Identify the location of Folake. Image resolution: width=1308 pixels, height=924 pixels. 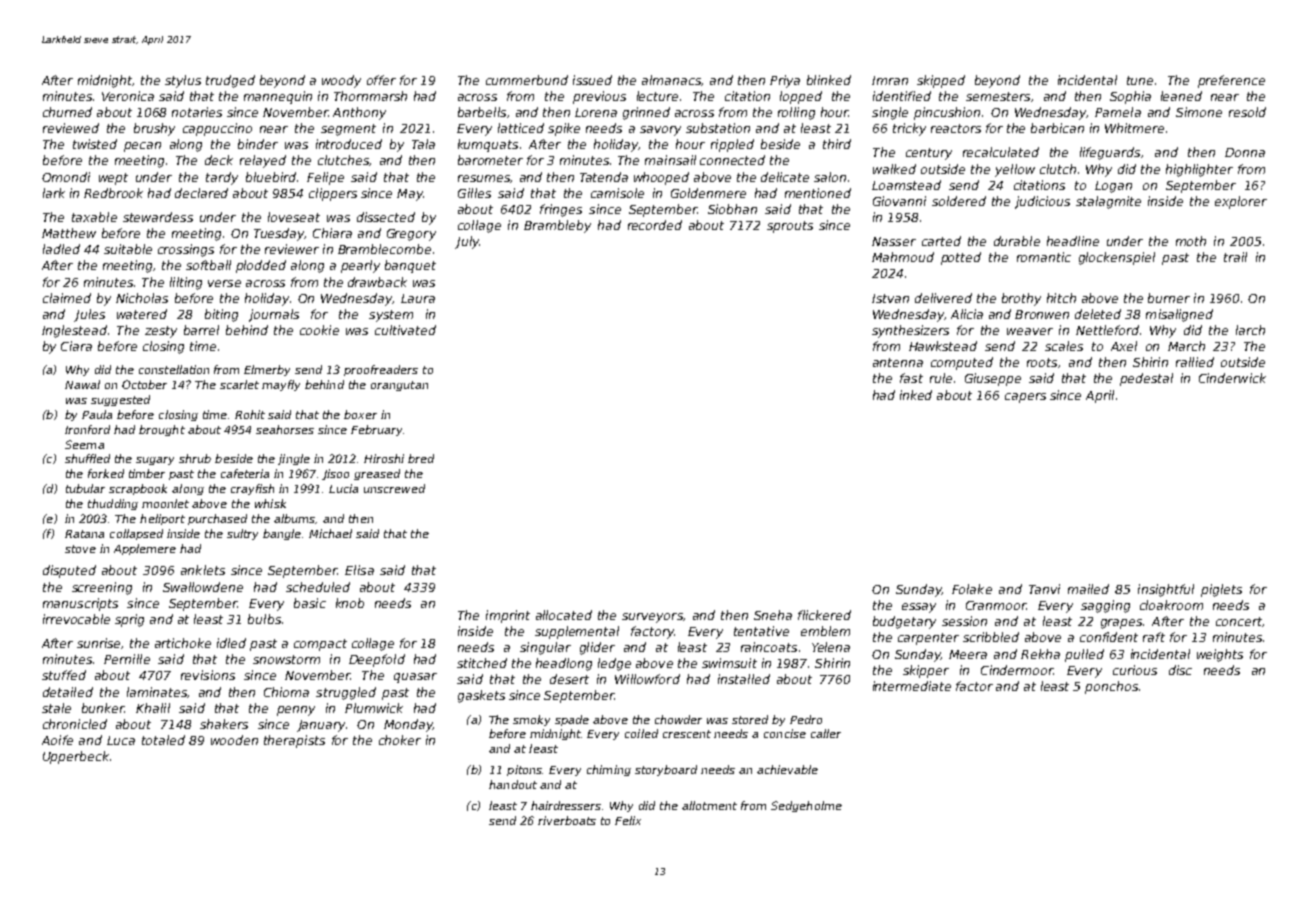
(972, 589).
